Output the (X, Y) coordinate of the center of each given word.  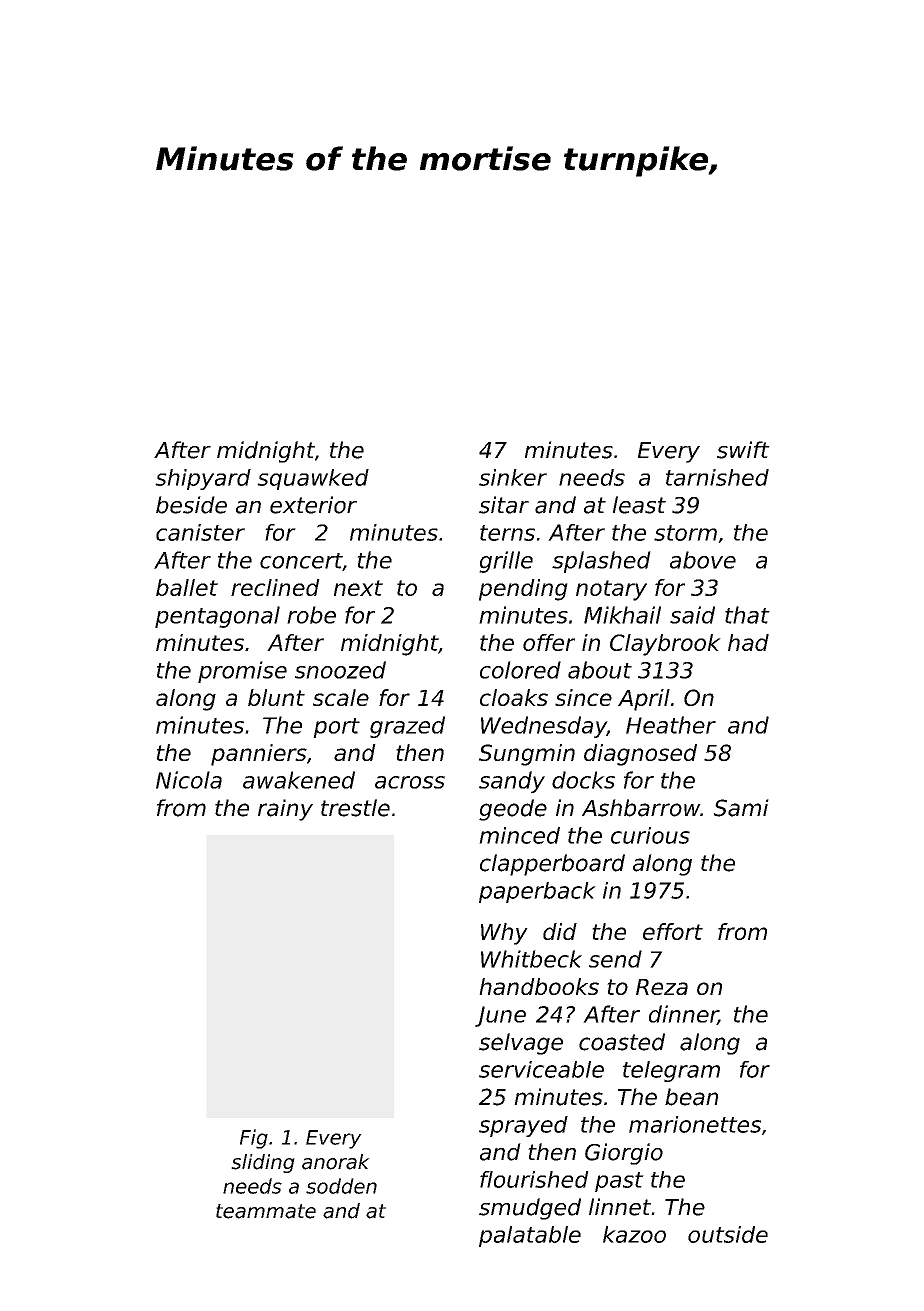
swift (743, 450)
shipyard (203, 479)
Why (504, 934)
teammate (266, 1211)
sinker (513, 477)
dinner (683, 1015)
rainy (285, 810)
